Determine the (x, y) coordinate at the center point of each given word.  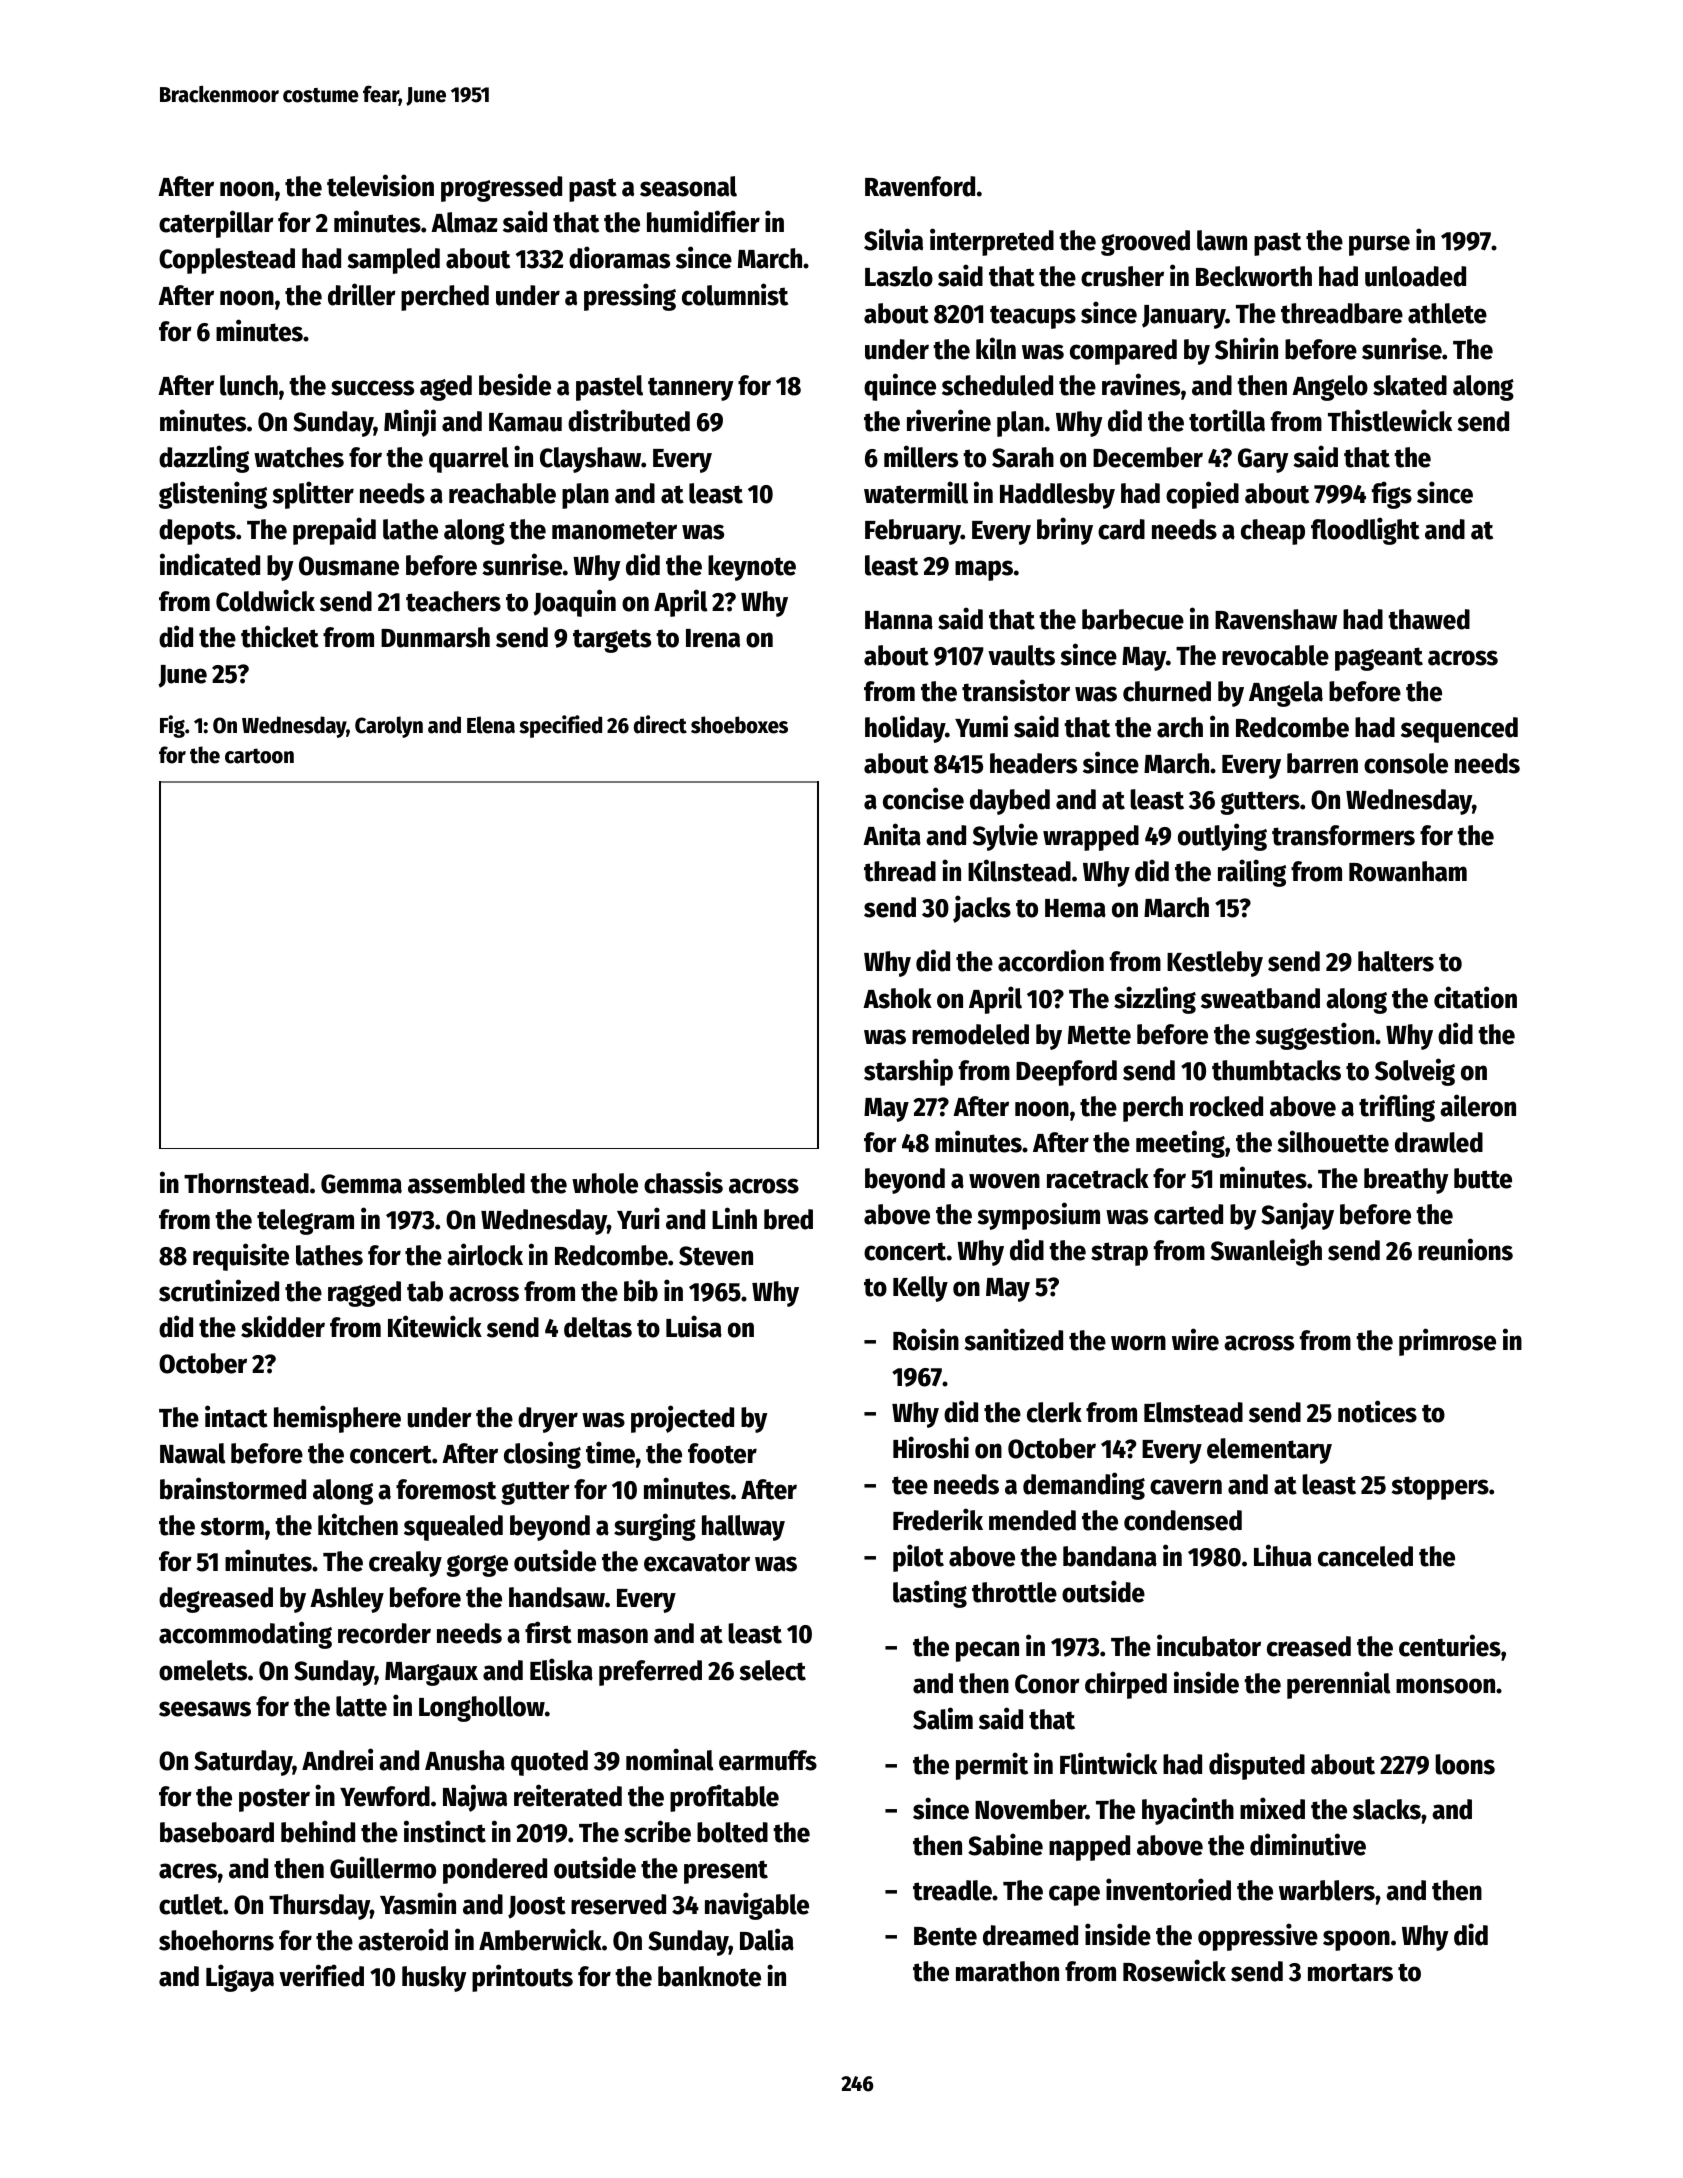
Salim (943, 1718)
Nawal (193, 1453)
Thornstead (246, 1183)
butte (1483, 1178)
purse (1379, 245)
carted (1188, 1214)
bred (788, 1219)
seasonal (688, 186)
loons (1465, 1764)
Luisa (694, 1326)
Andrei (337, 1759)
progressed (501, 189)
